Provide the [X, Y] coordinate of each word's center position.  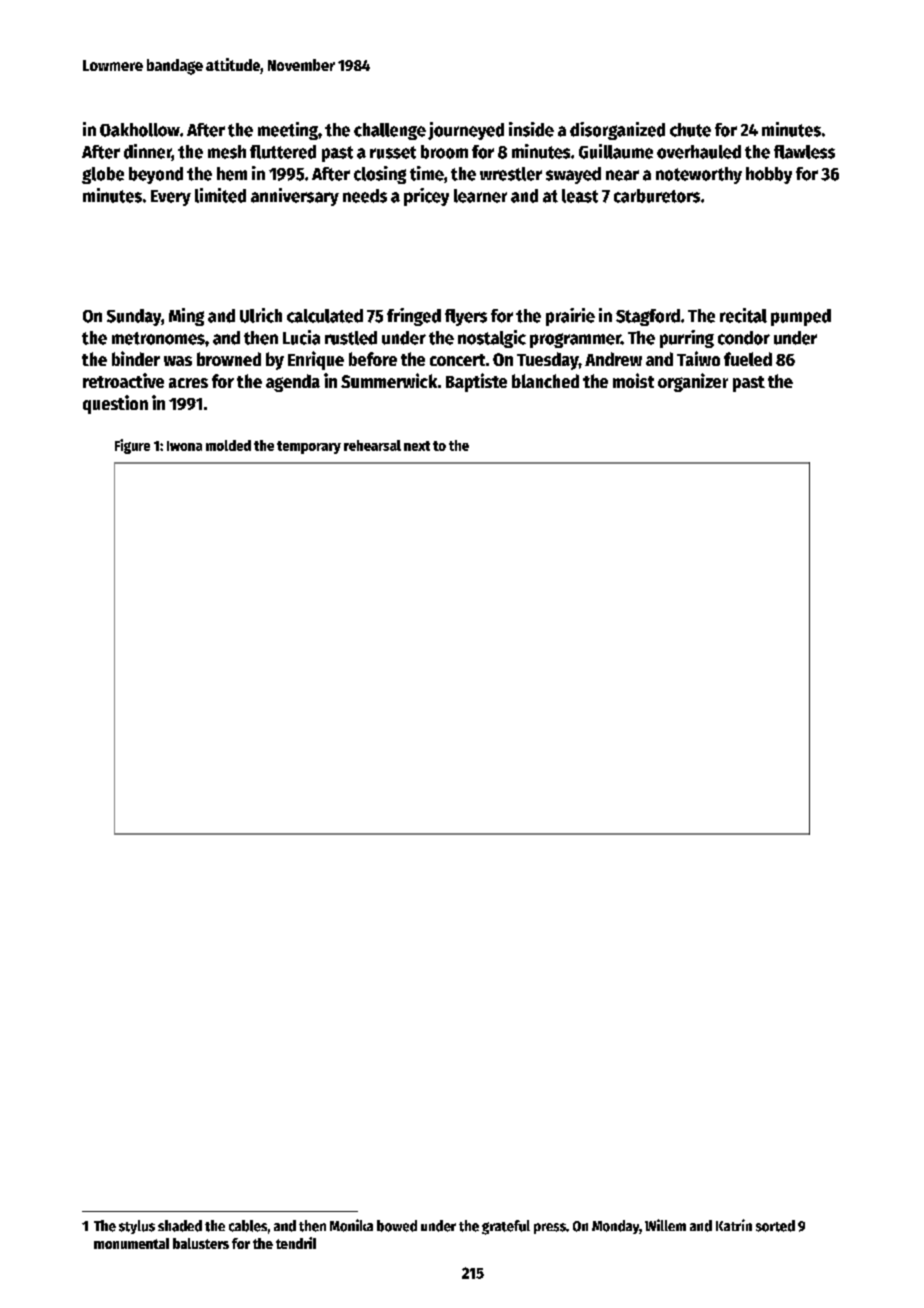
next [417, 446]
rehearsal [372, 445]
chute [690, 130]
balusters [201, 1243]
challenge [390, 131]
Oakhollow [140, 130]
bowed [397, 1226]
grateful [506, 1227]
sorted [775, 1226]
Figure [132, 446]
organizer [693, 382]
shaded [180, 1226]
